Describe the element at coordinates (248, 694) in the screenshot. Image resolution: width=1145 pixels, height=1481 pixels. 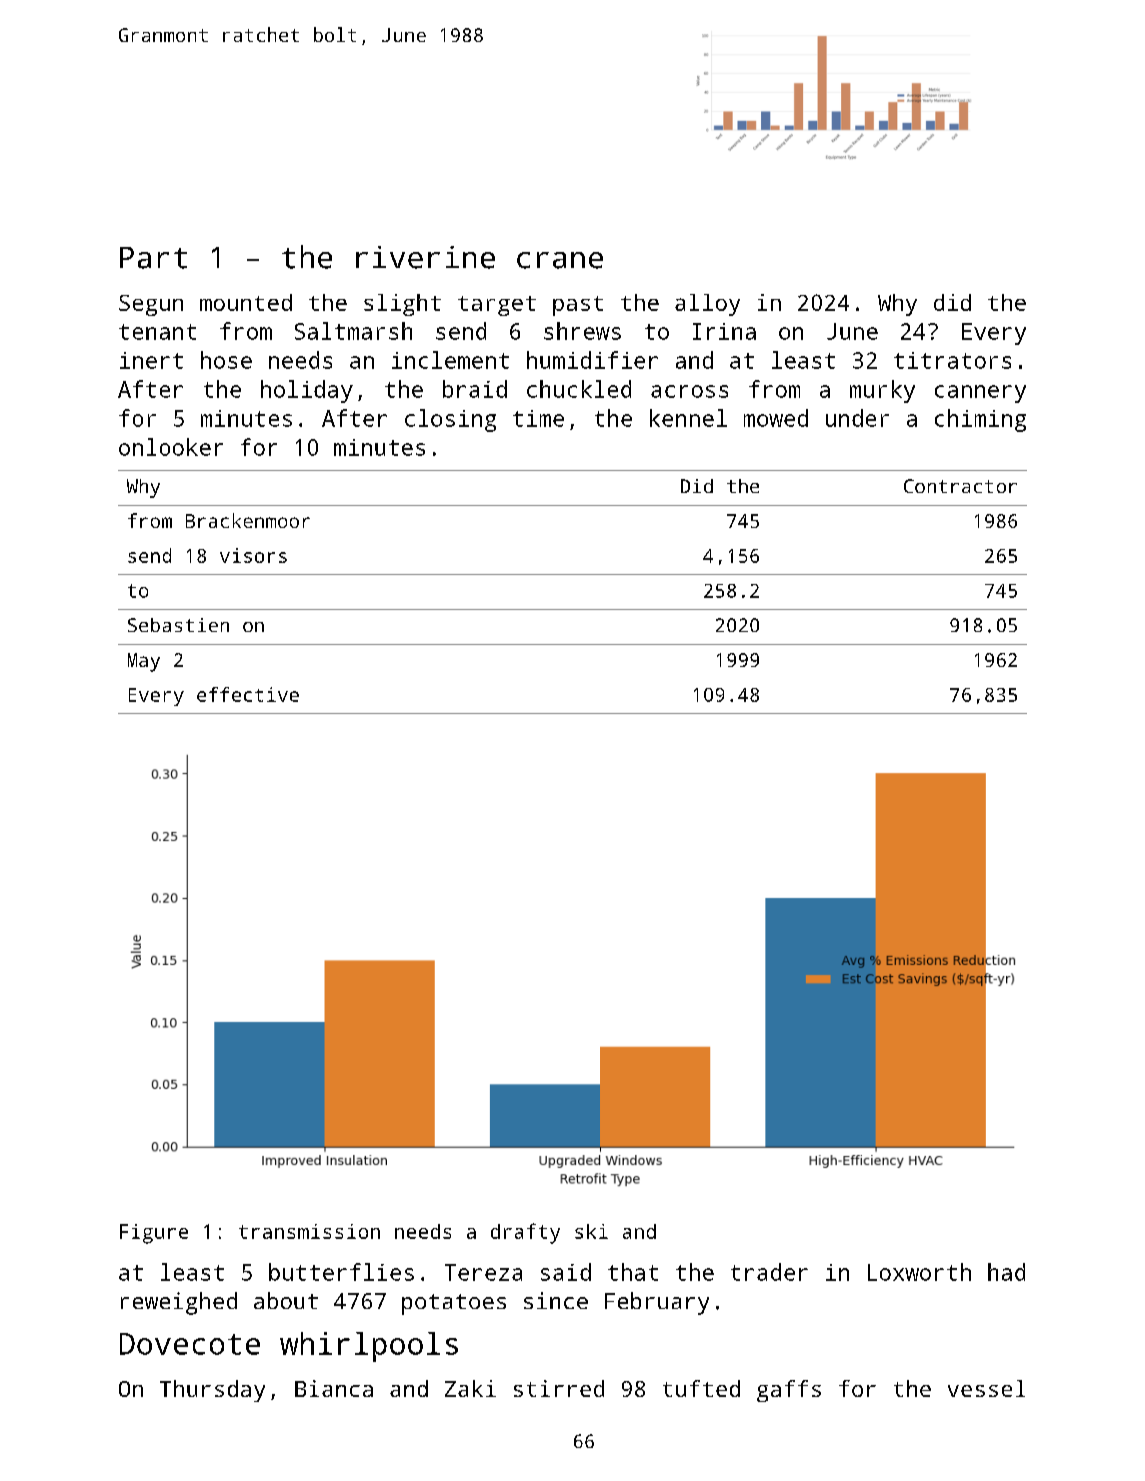
I see `effective` at that location.
